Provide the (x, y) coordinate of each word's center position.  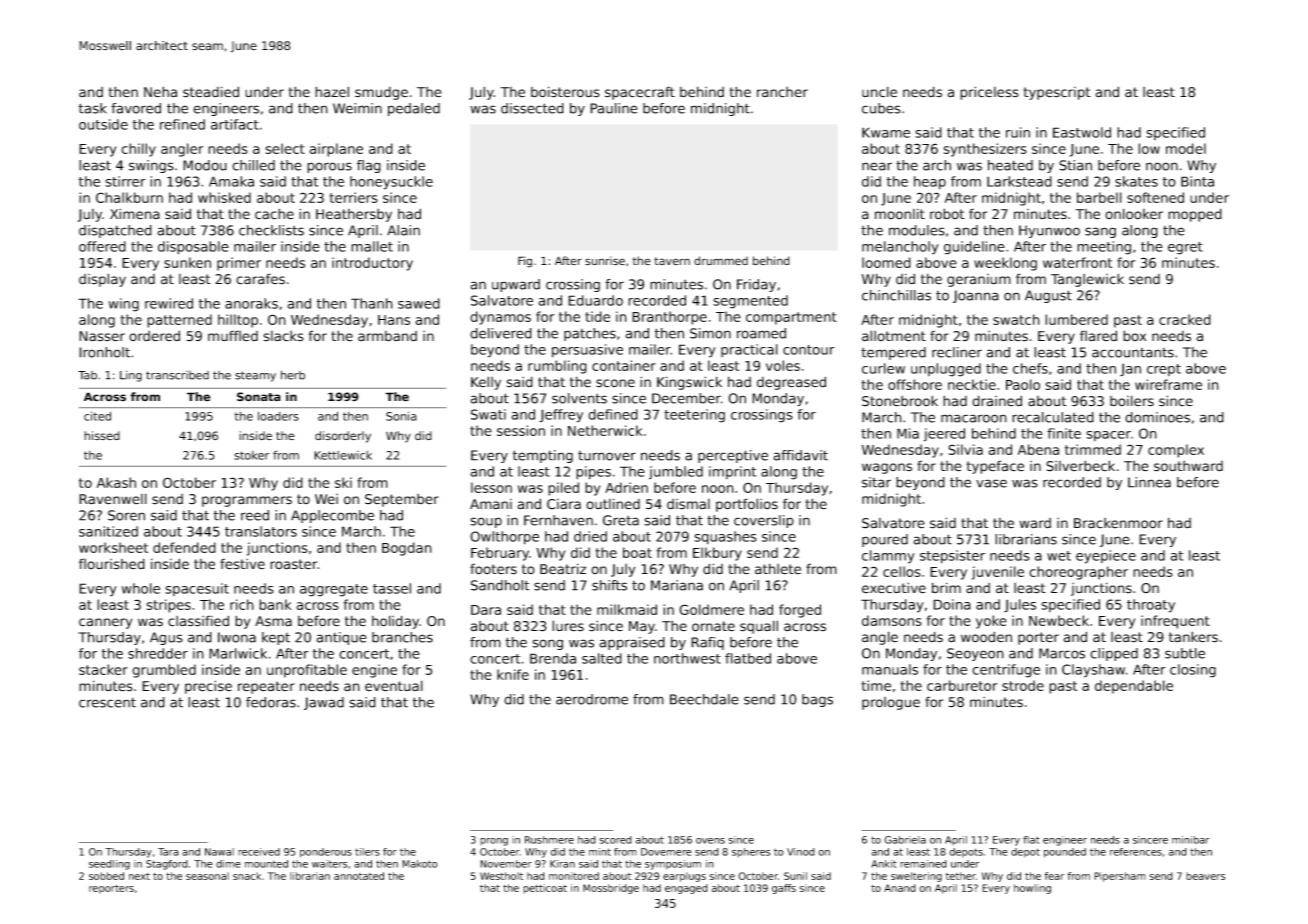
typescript (1057, 93)
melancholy (900, 248)
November (506, 864)
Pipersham (1120, 877)
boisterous (565, 92)
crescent (107, 702)
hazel (332, 92)
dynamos (500, 318)
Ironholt (104, 352)
